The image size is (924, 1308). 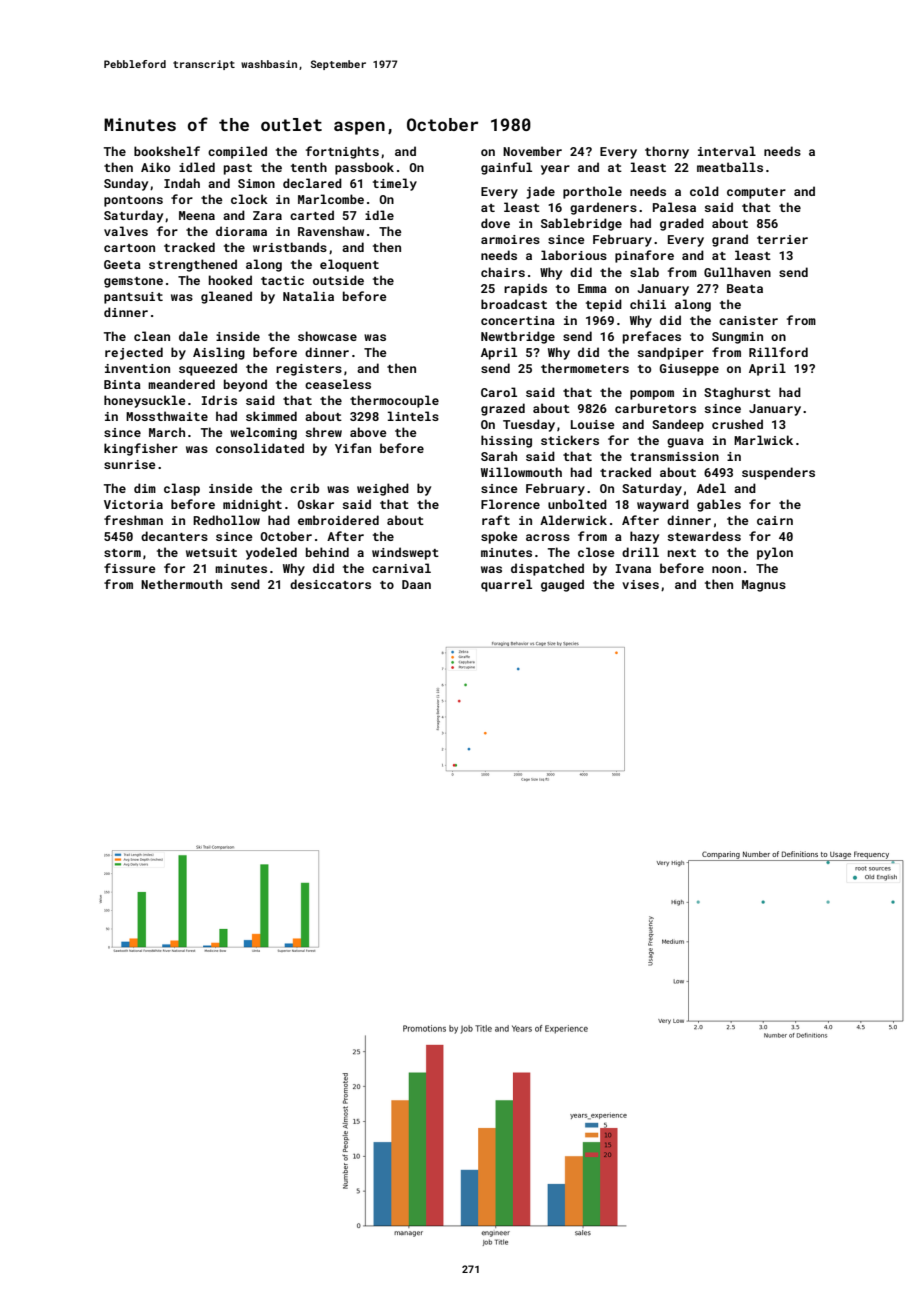 I want to click on grazed, so click(x=503, y=409).
